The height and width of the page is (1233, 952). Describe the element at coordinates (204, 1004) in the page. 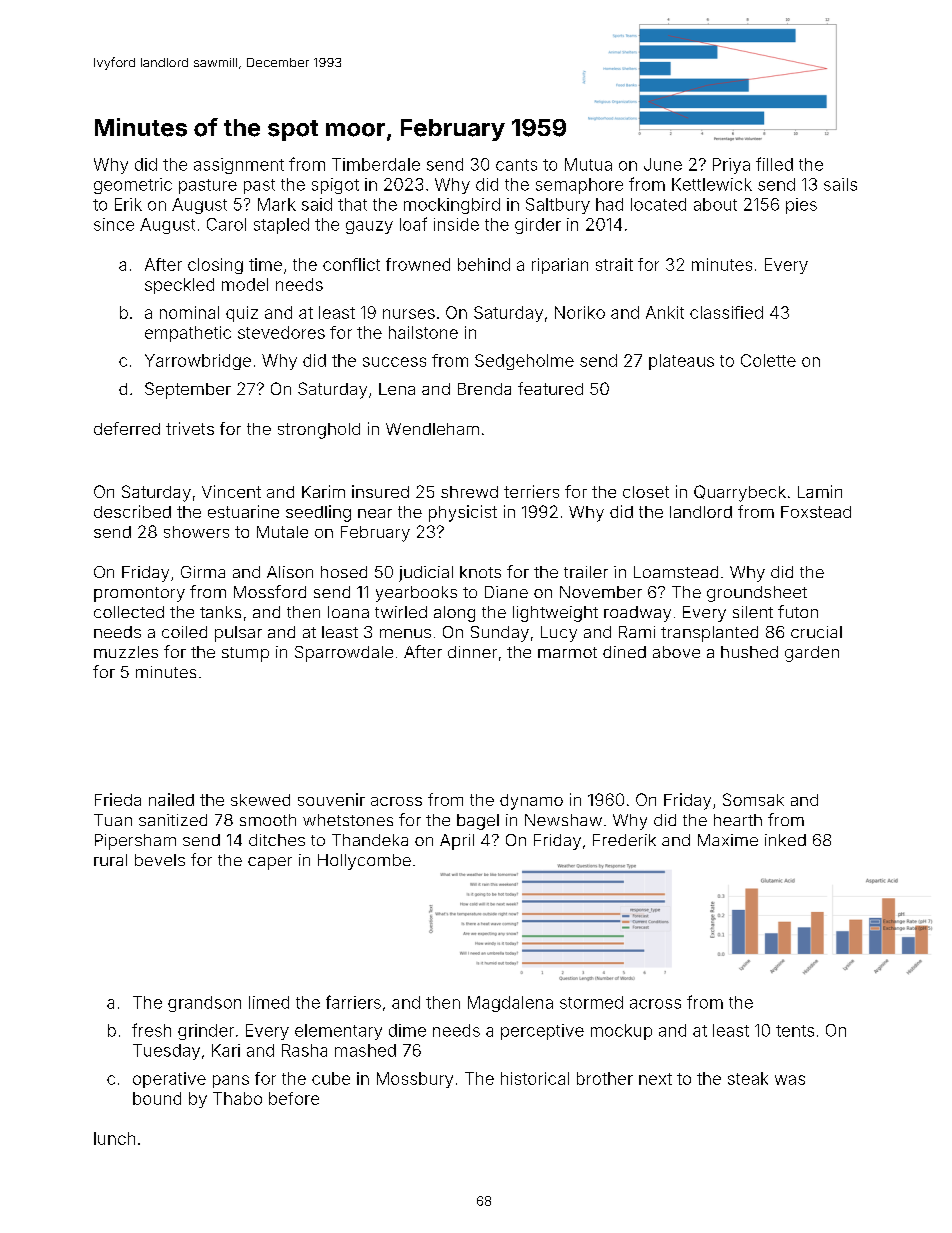

I see `grandson` at that location.
